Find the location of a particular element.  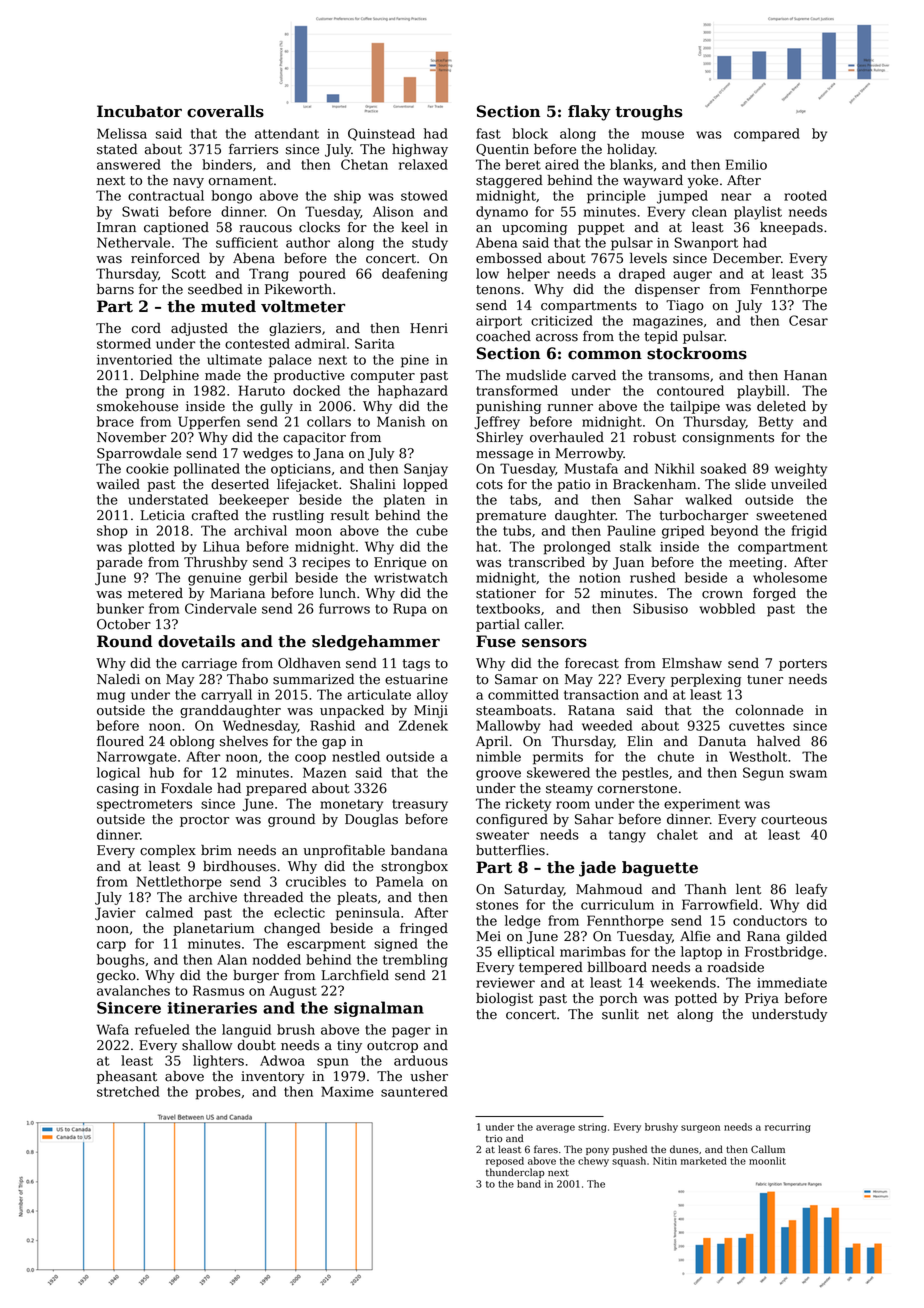

probes is located at coordinates (218, 1093).
